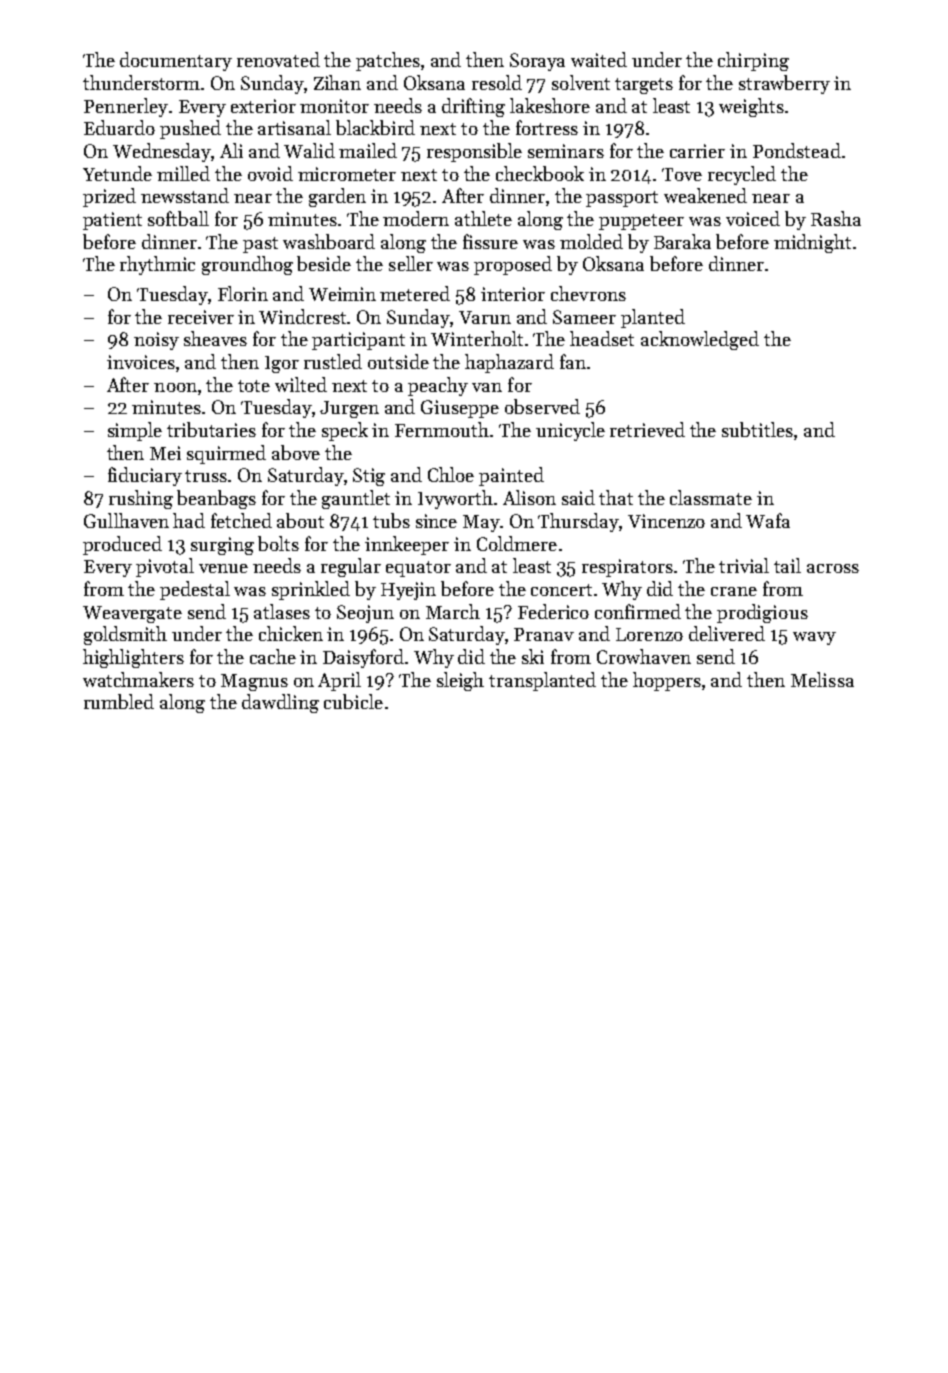  Describe the element at coordinates (185, 195) in the image. I see `newsstand` at that location.
